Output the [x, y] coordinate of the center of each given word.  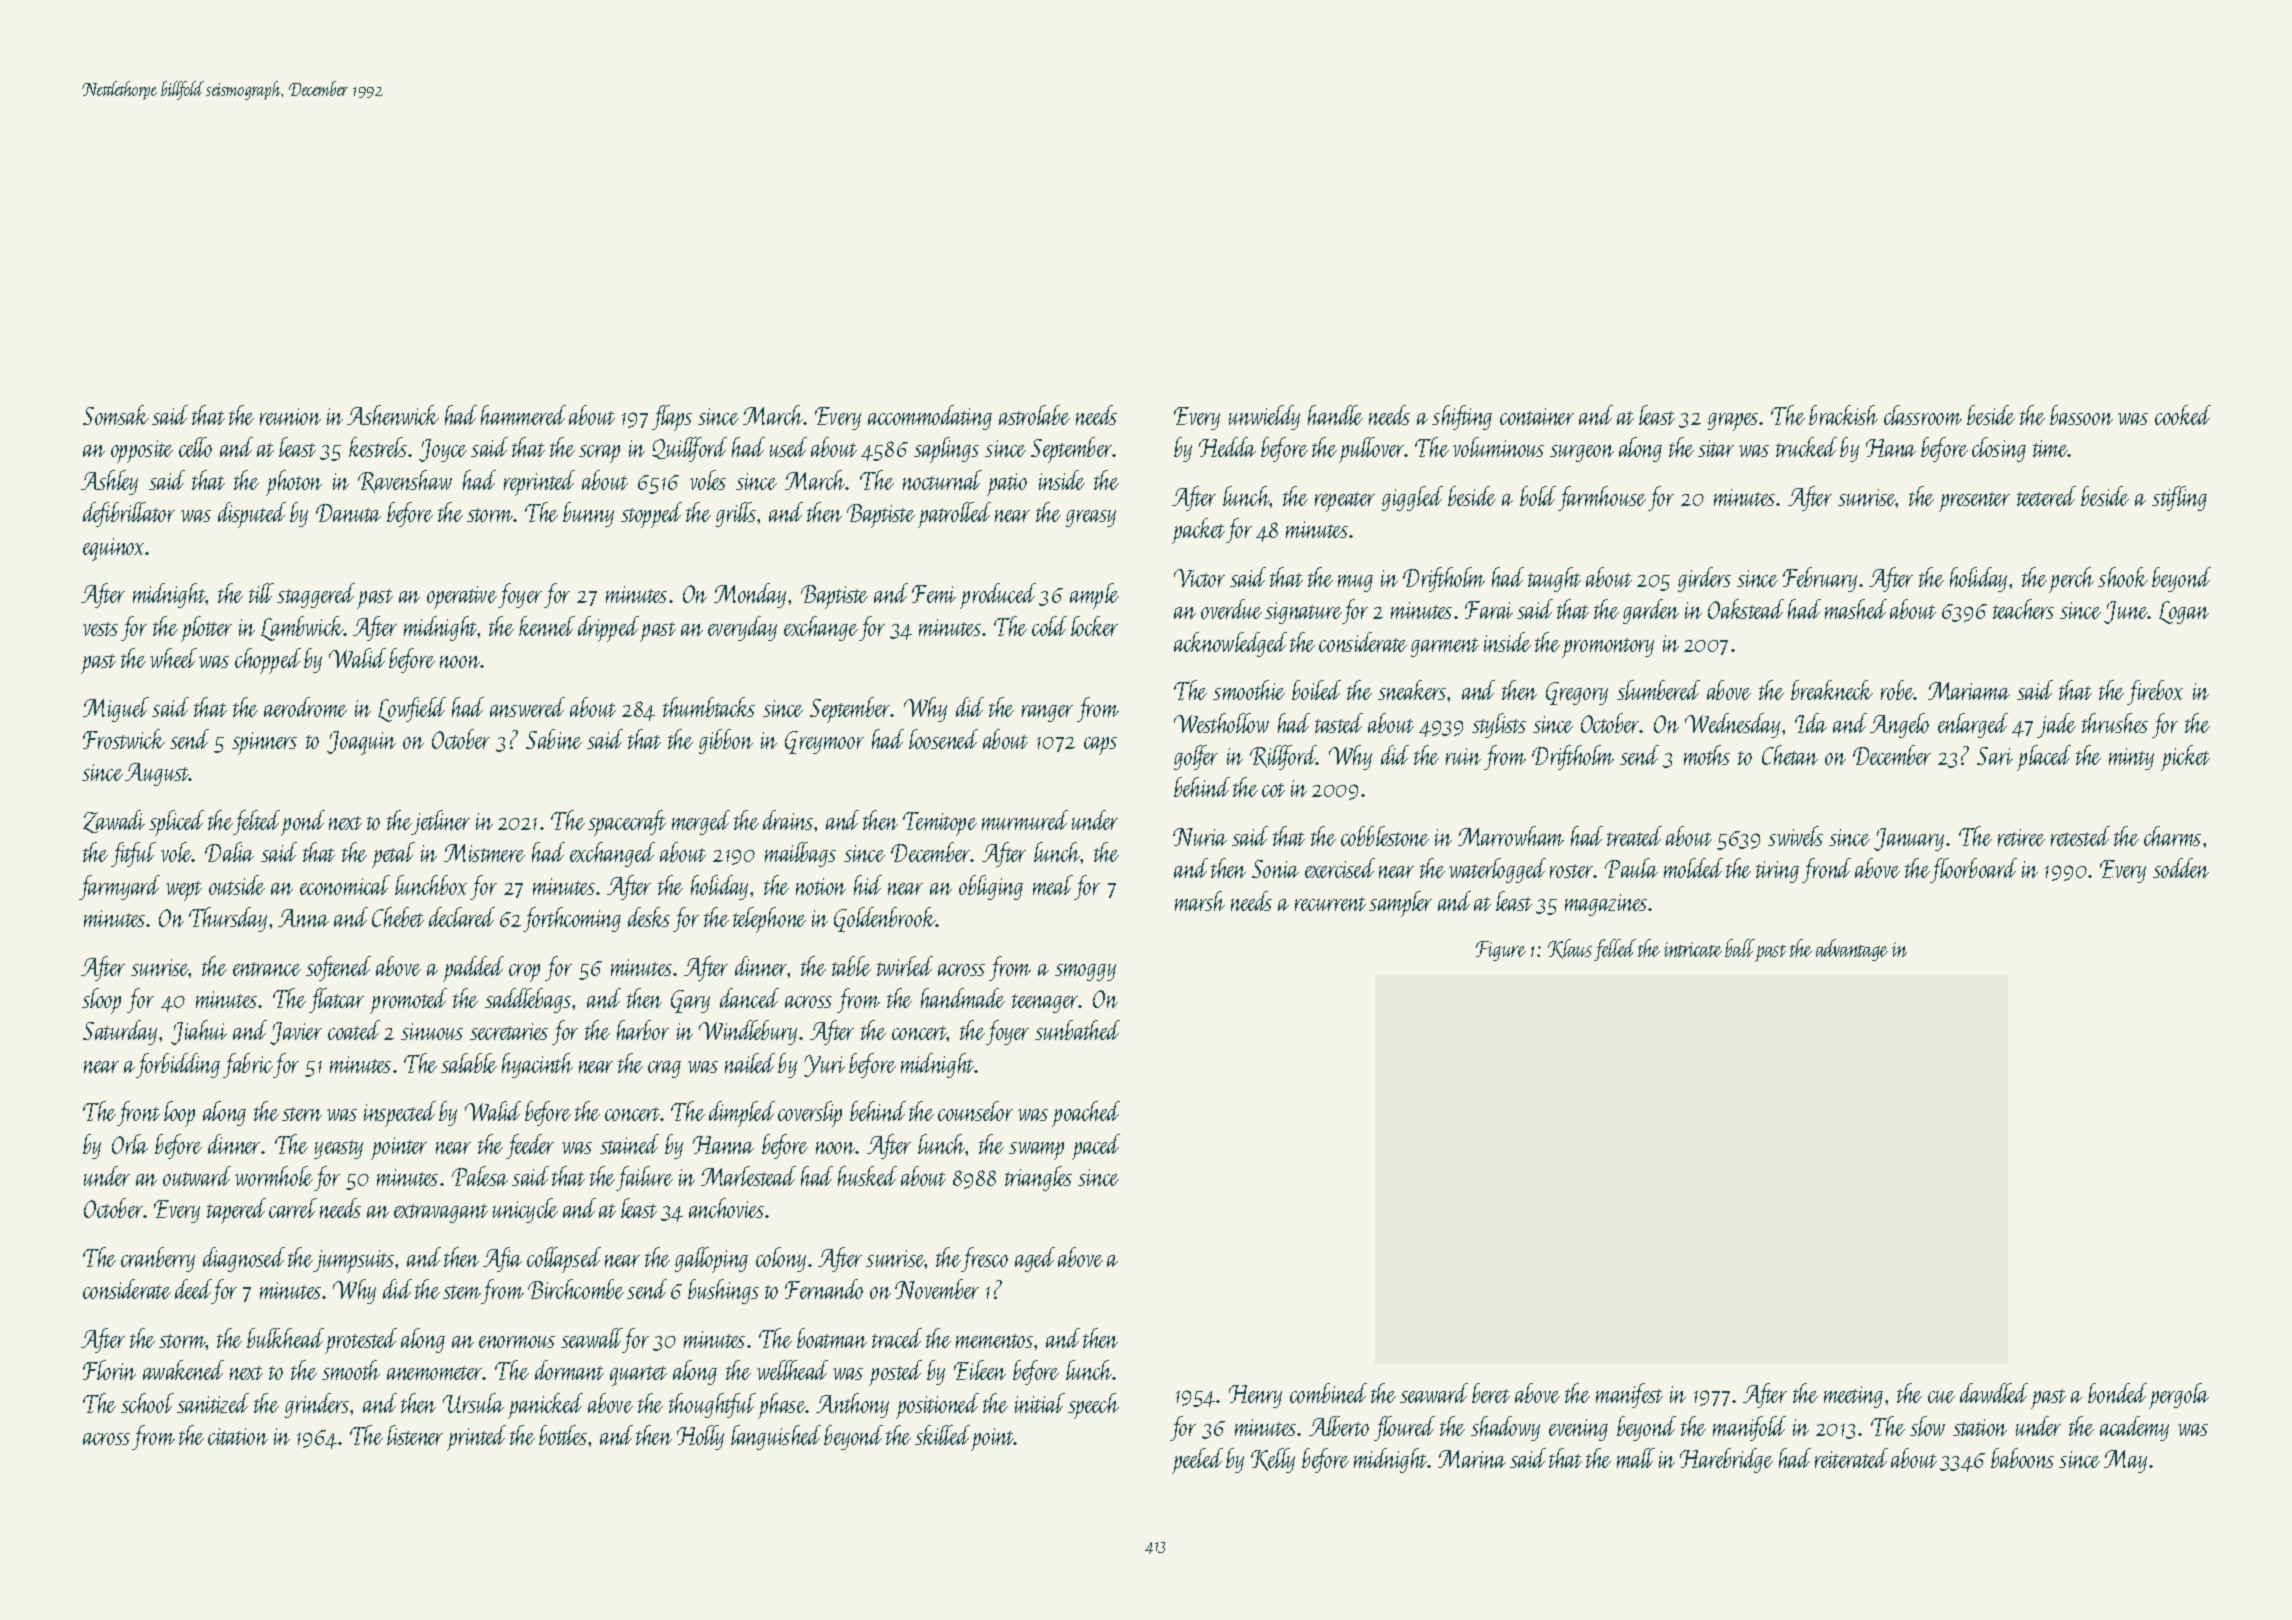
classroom [1923, 415]
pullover [1372, 450]
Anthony [852, 1405]
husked [867, 1176]
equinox [113, 549]
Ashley [109, 482]
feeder [530, 1146]
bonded [2117, 1393]
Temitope [940, 824]
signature [1303, 613]
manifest [1629, 1395]
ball [1740, 948]
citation [238, 1436]
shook [2123, 577]
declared [462, 917]
